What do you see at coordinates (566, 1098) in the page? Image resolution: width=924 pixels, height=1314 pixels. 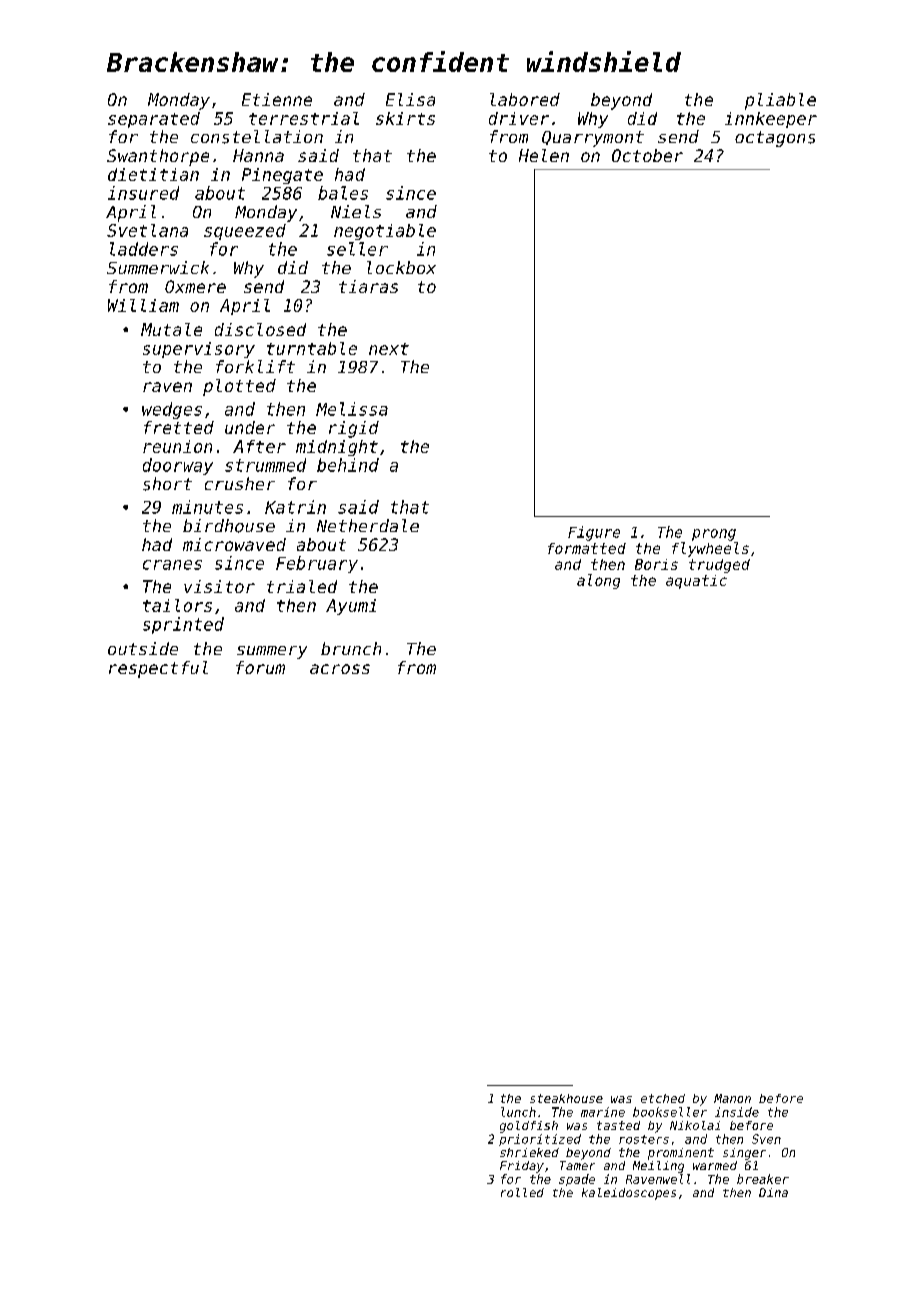 I see `steakhouse` at bounding box center [566, 1098].
